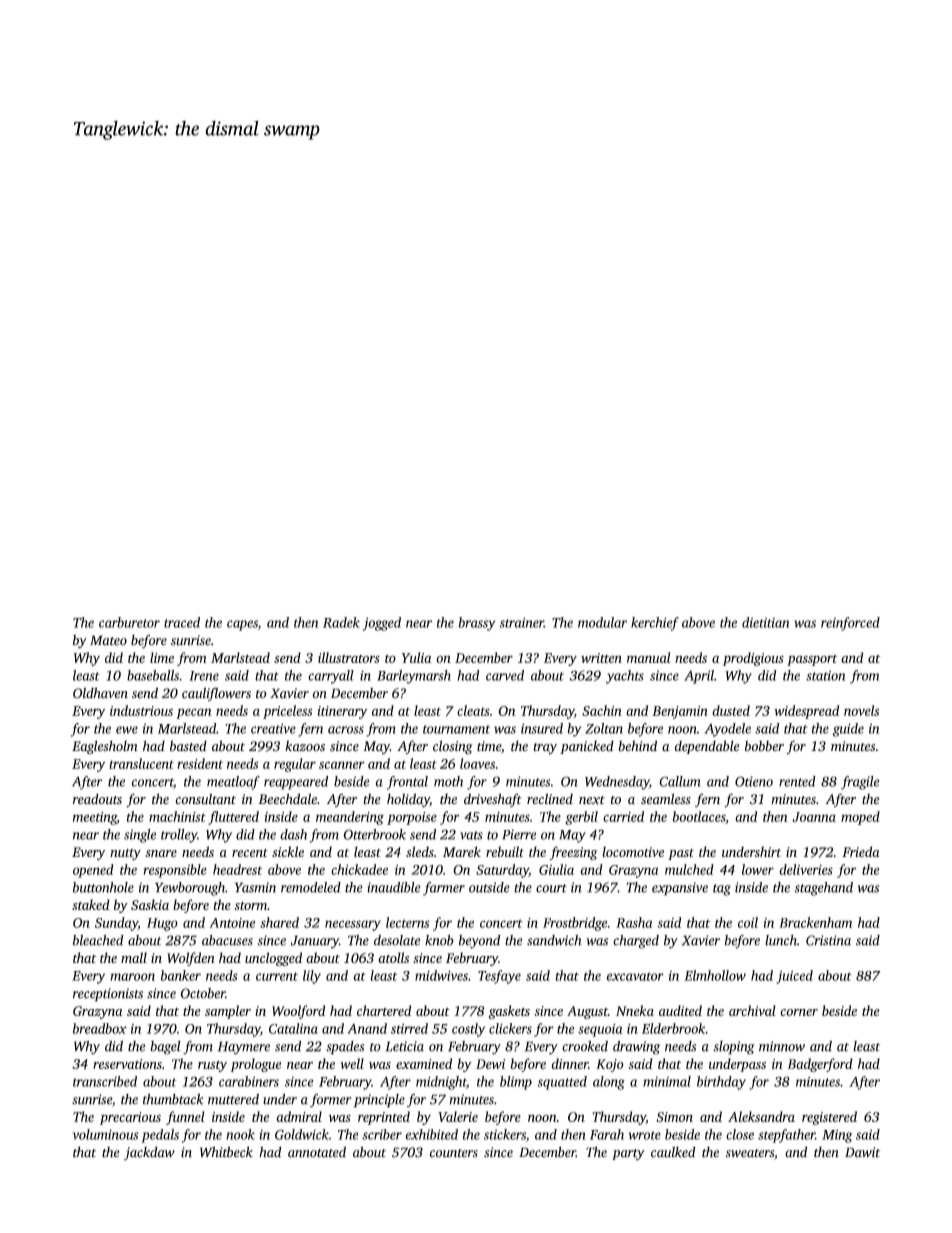 The height and width of the document is (1233, 952). What do you see at coordinates (251, 906) in the document?
I see `storm` at bounding box center [251, 906].
